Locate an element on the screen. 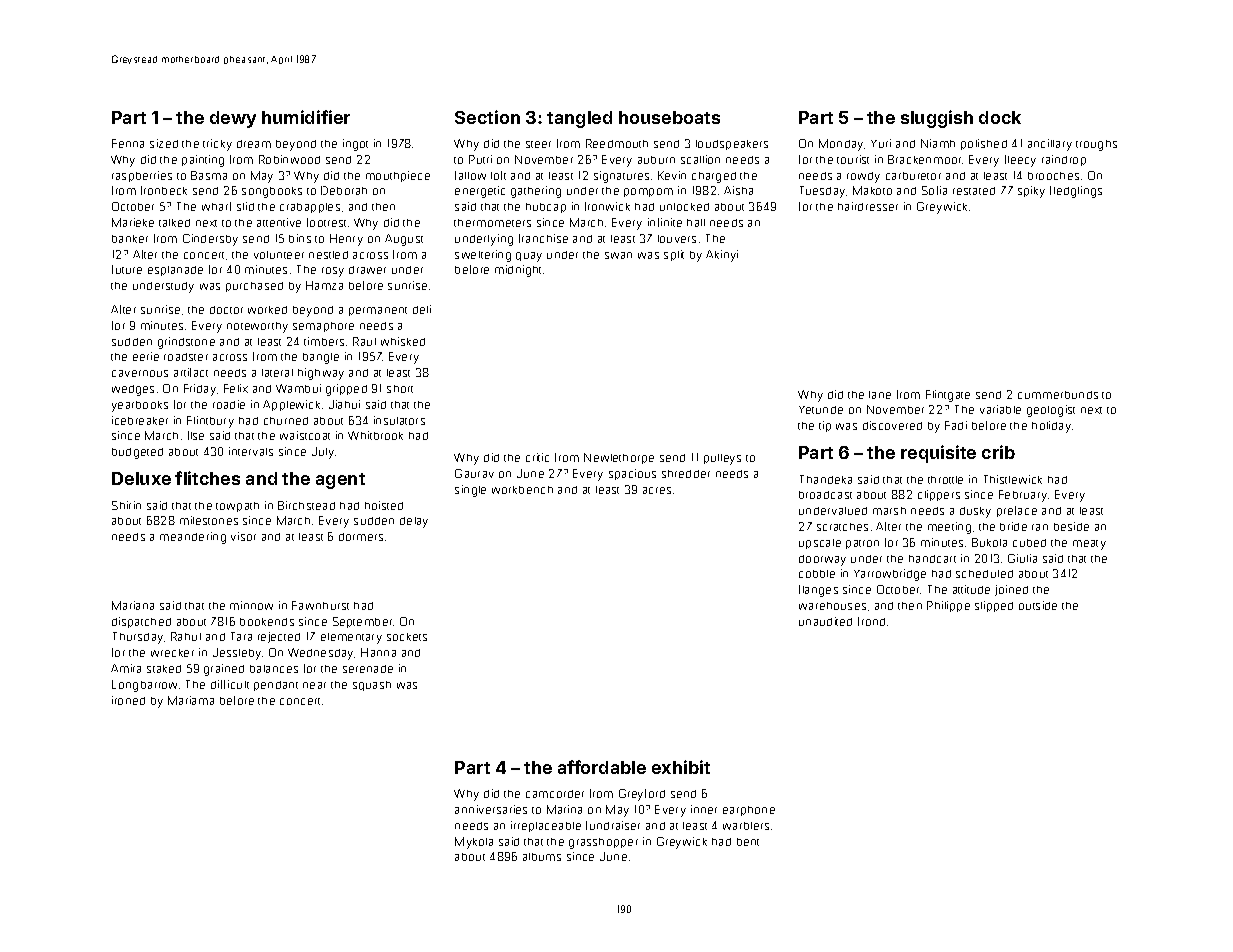  frond is located at coordinates (871, 621).
